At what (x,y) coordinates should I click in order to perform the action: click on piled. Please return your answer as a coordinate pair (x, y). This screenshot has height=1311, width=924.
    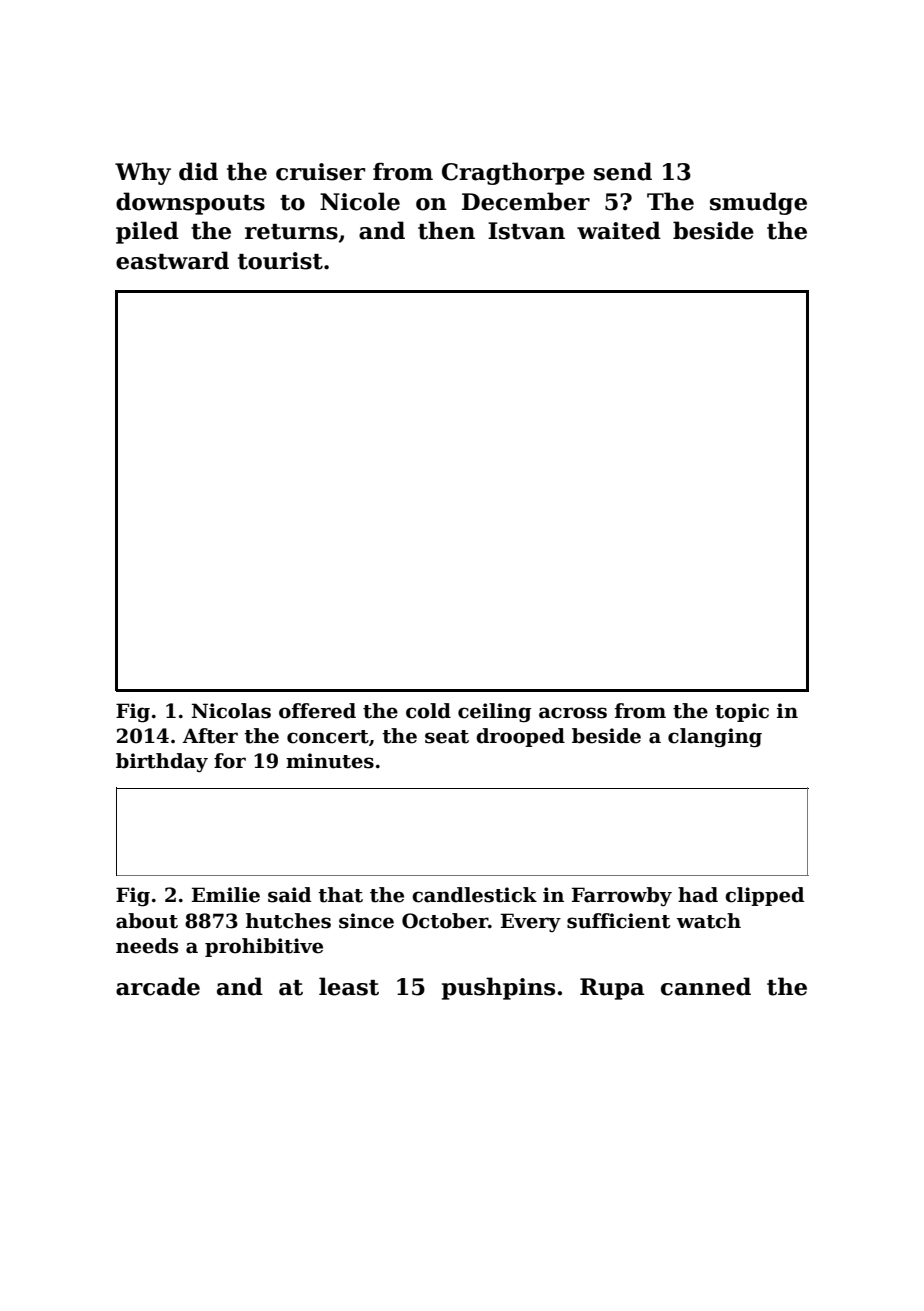
    Looking at the image, I should click on (147, 232).
